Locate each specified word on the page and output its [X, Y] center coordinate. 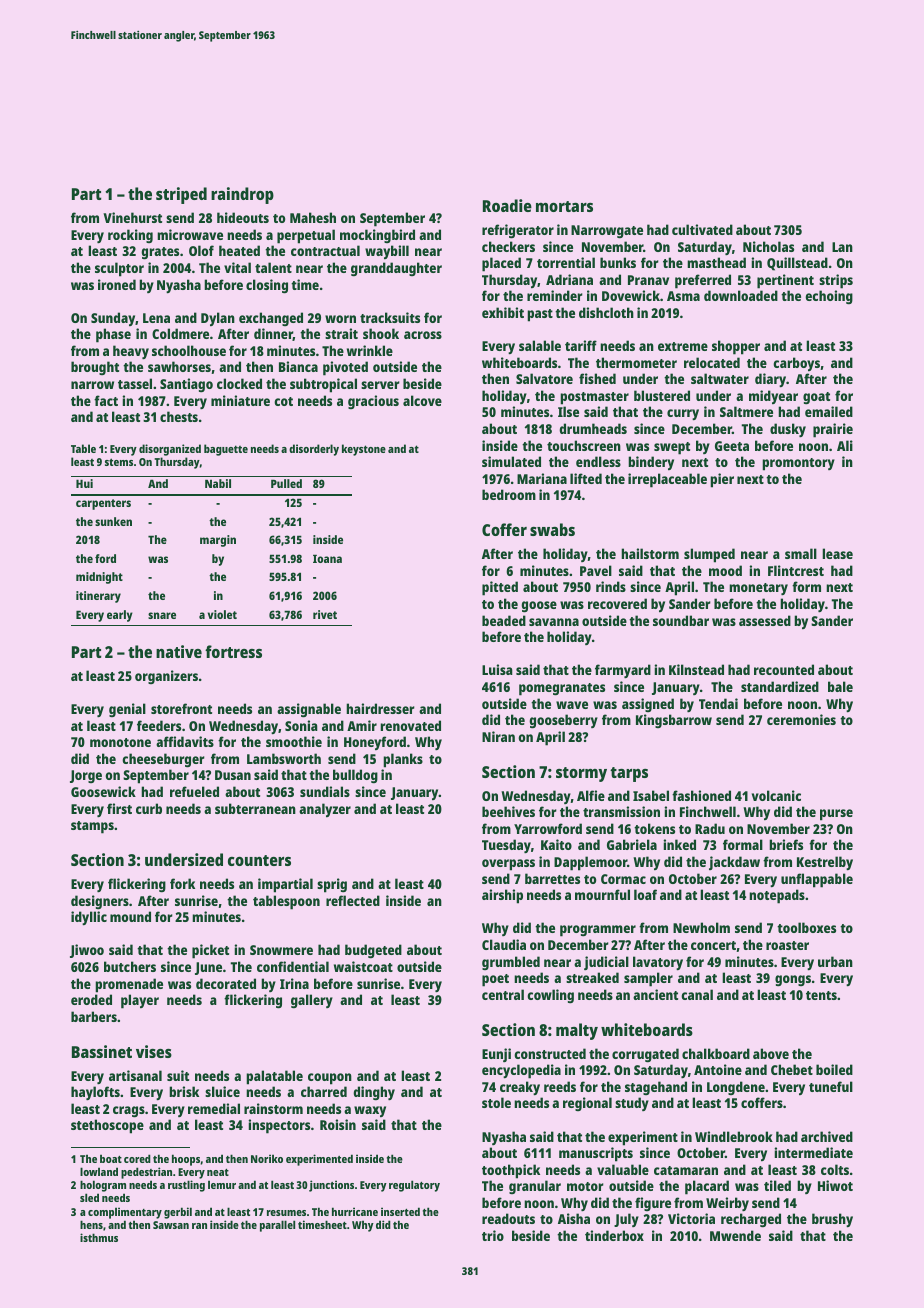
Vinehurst [132, 217]
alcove [422, 400]
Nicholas [768, 246]
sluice [222, 1091]
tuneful [831, 1086]
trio [493, 1235]
